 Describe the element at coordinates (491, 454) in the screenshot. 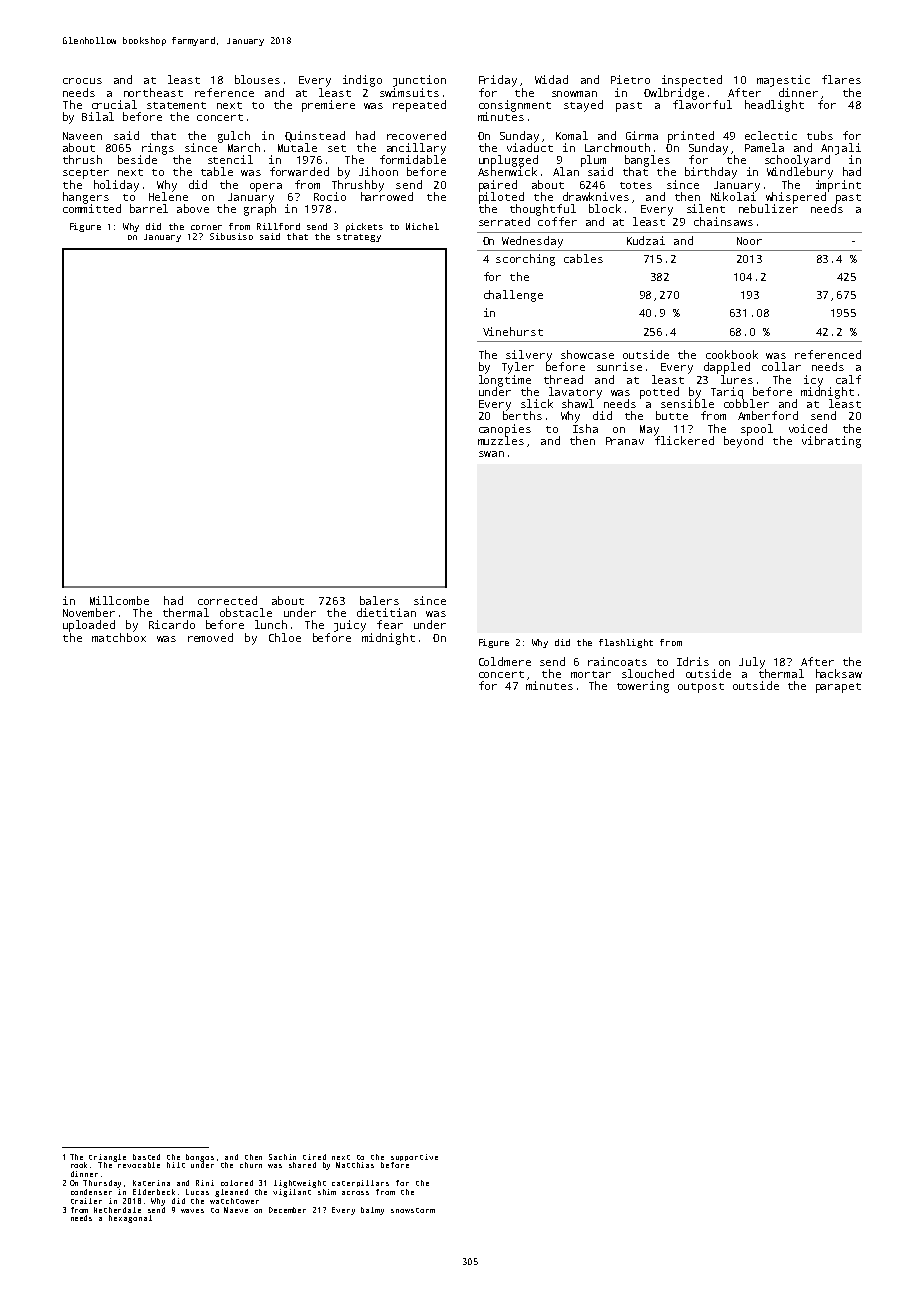

I see `swan` at that location.
